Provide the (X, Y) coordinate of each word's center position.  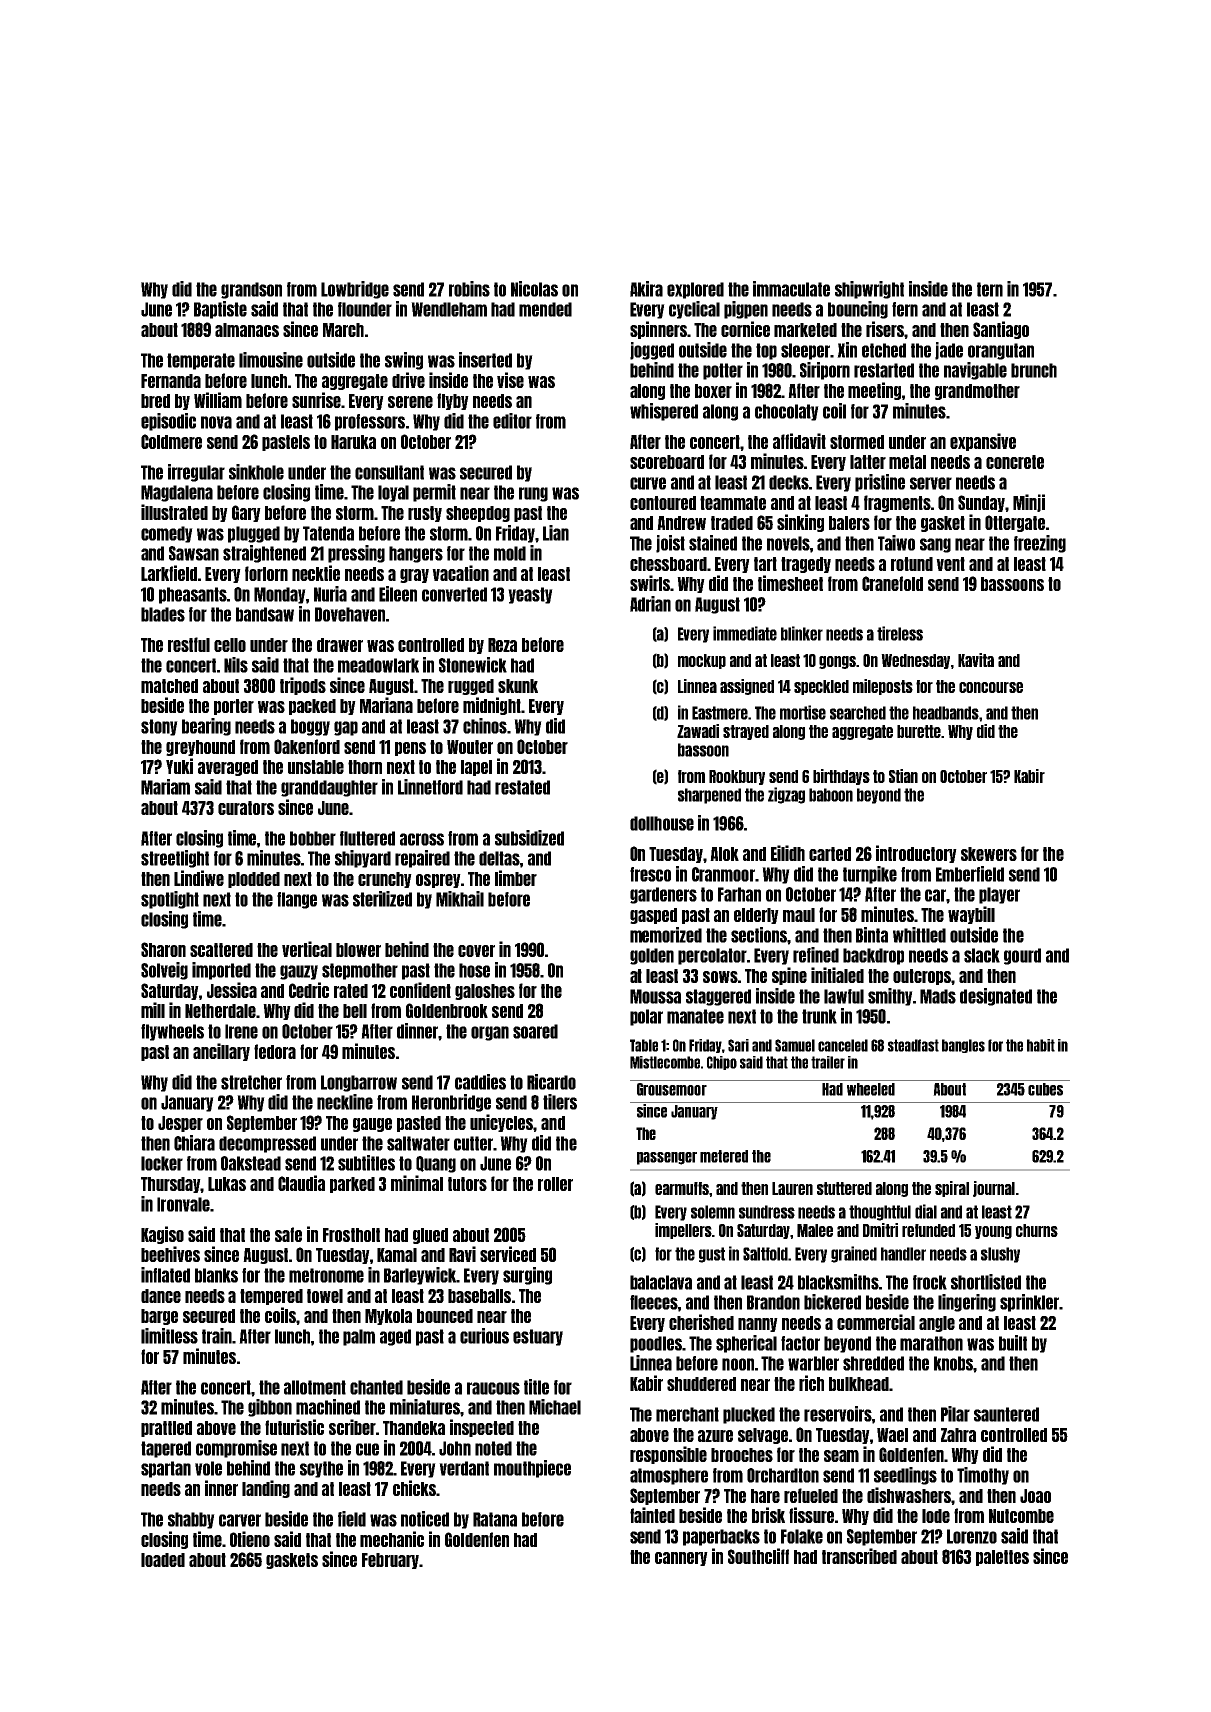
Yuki (179, 766)
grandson (251, 290)
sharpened (709, 796)
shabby (191, 1520)
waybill (971, 915)
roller (555, 1184)
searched (858, 713)
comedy (167, 534)
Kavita (976, 660)
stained (713, 543)
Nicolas (534, 289)
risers (885, 329)
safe (288, 1234)
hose (474, 970)
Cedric (309, 990)
